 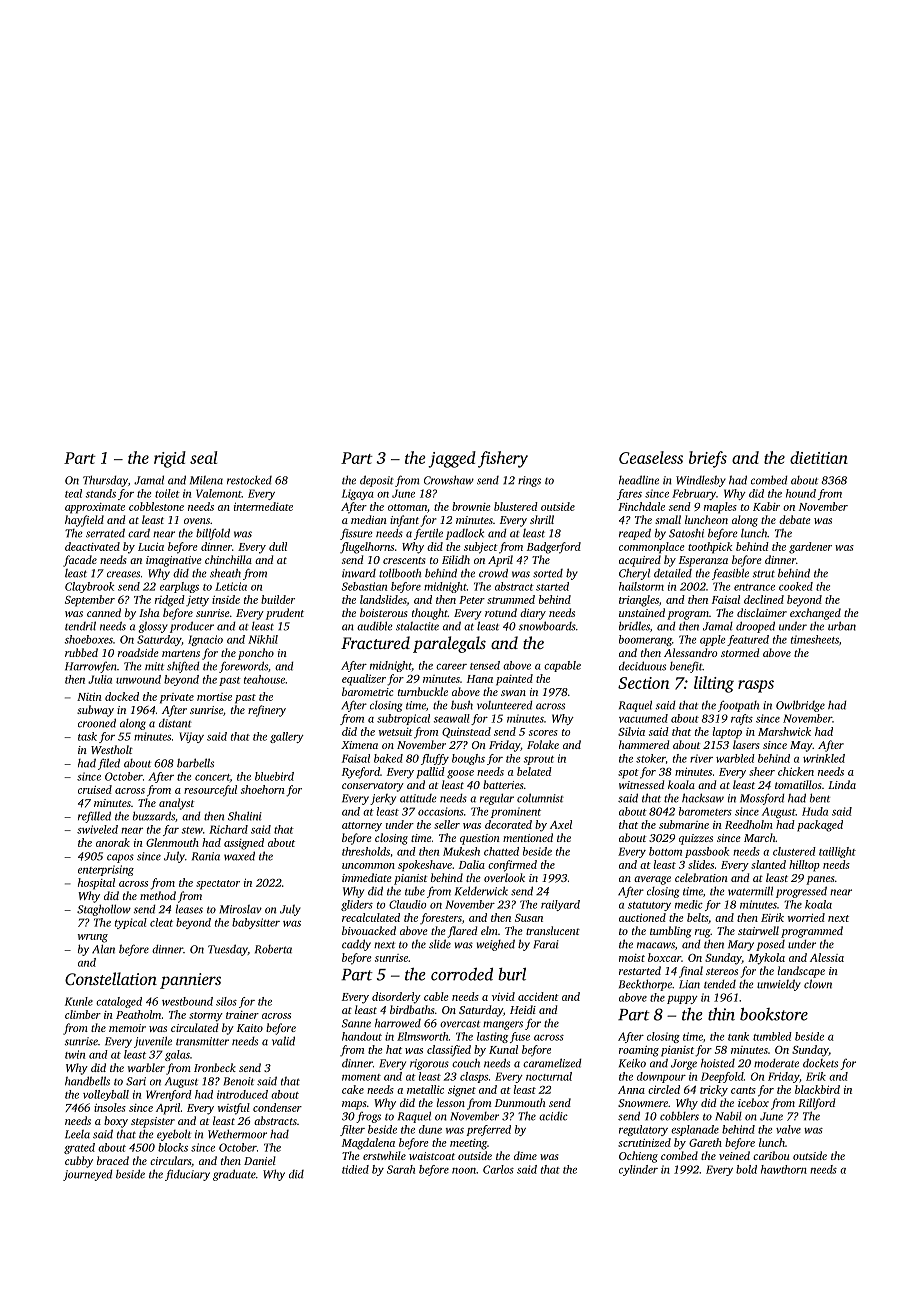 What do you see at coordinates (452, 459) in the screenshot?
I see `jagged` at bounding box center [452, 459].
